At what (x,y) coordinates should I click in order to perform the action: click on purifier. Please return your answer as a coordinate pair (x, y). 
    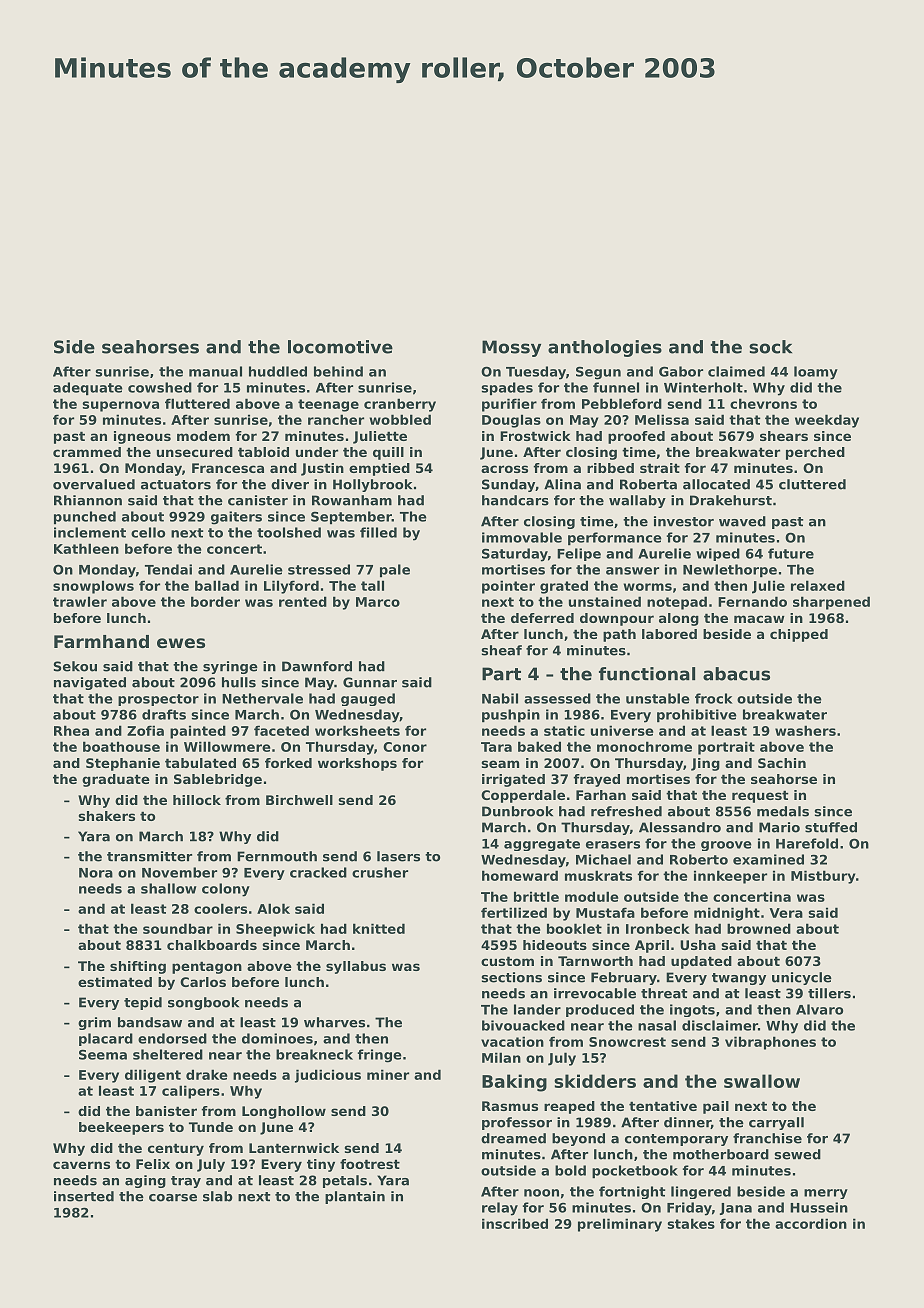
    Looking at the image, I should click on (509, 405).
